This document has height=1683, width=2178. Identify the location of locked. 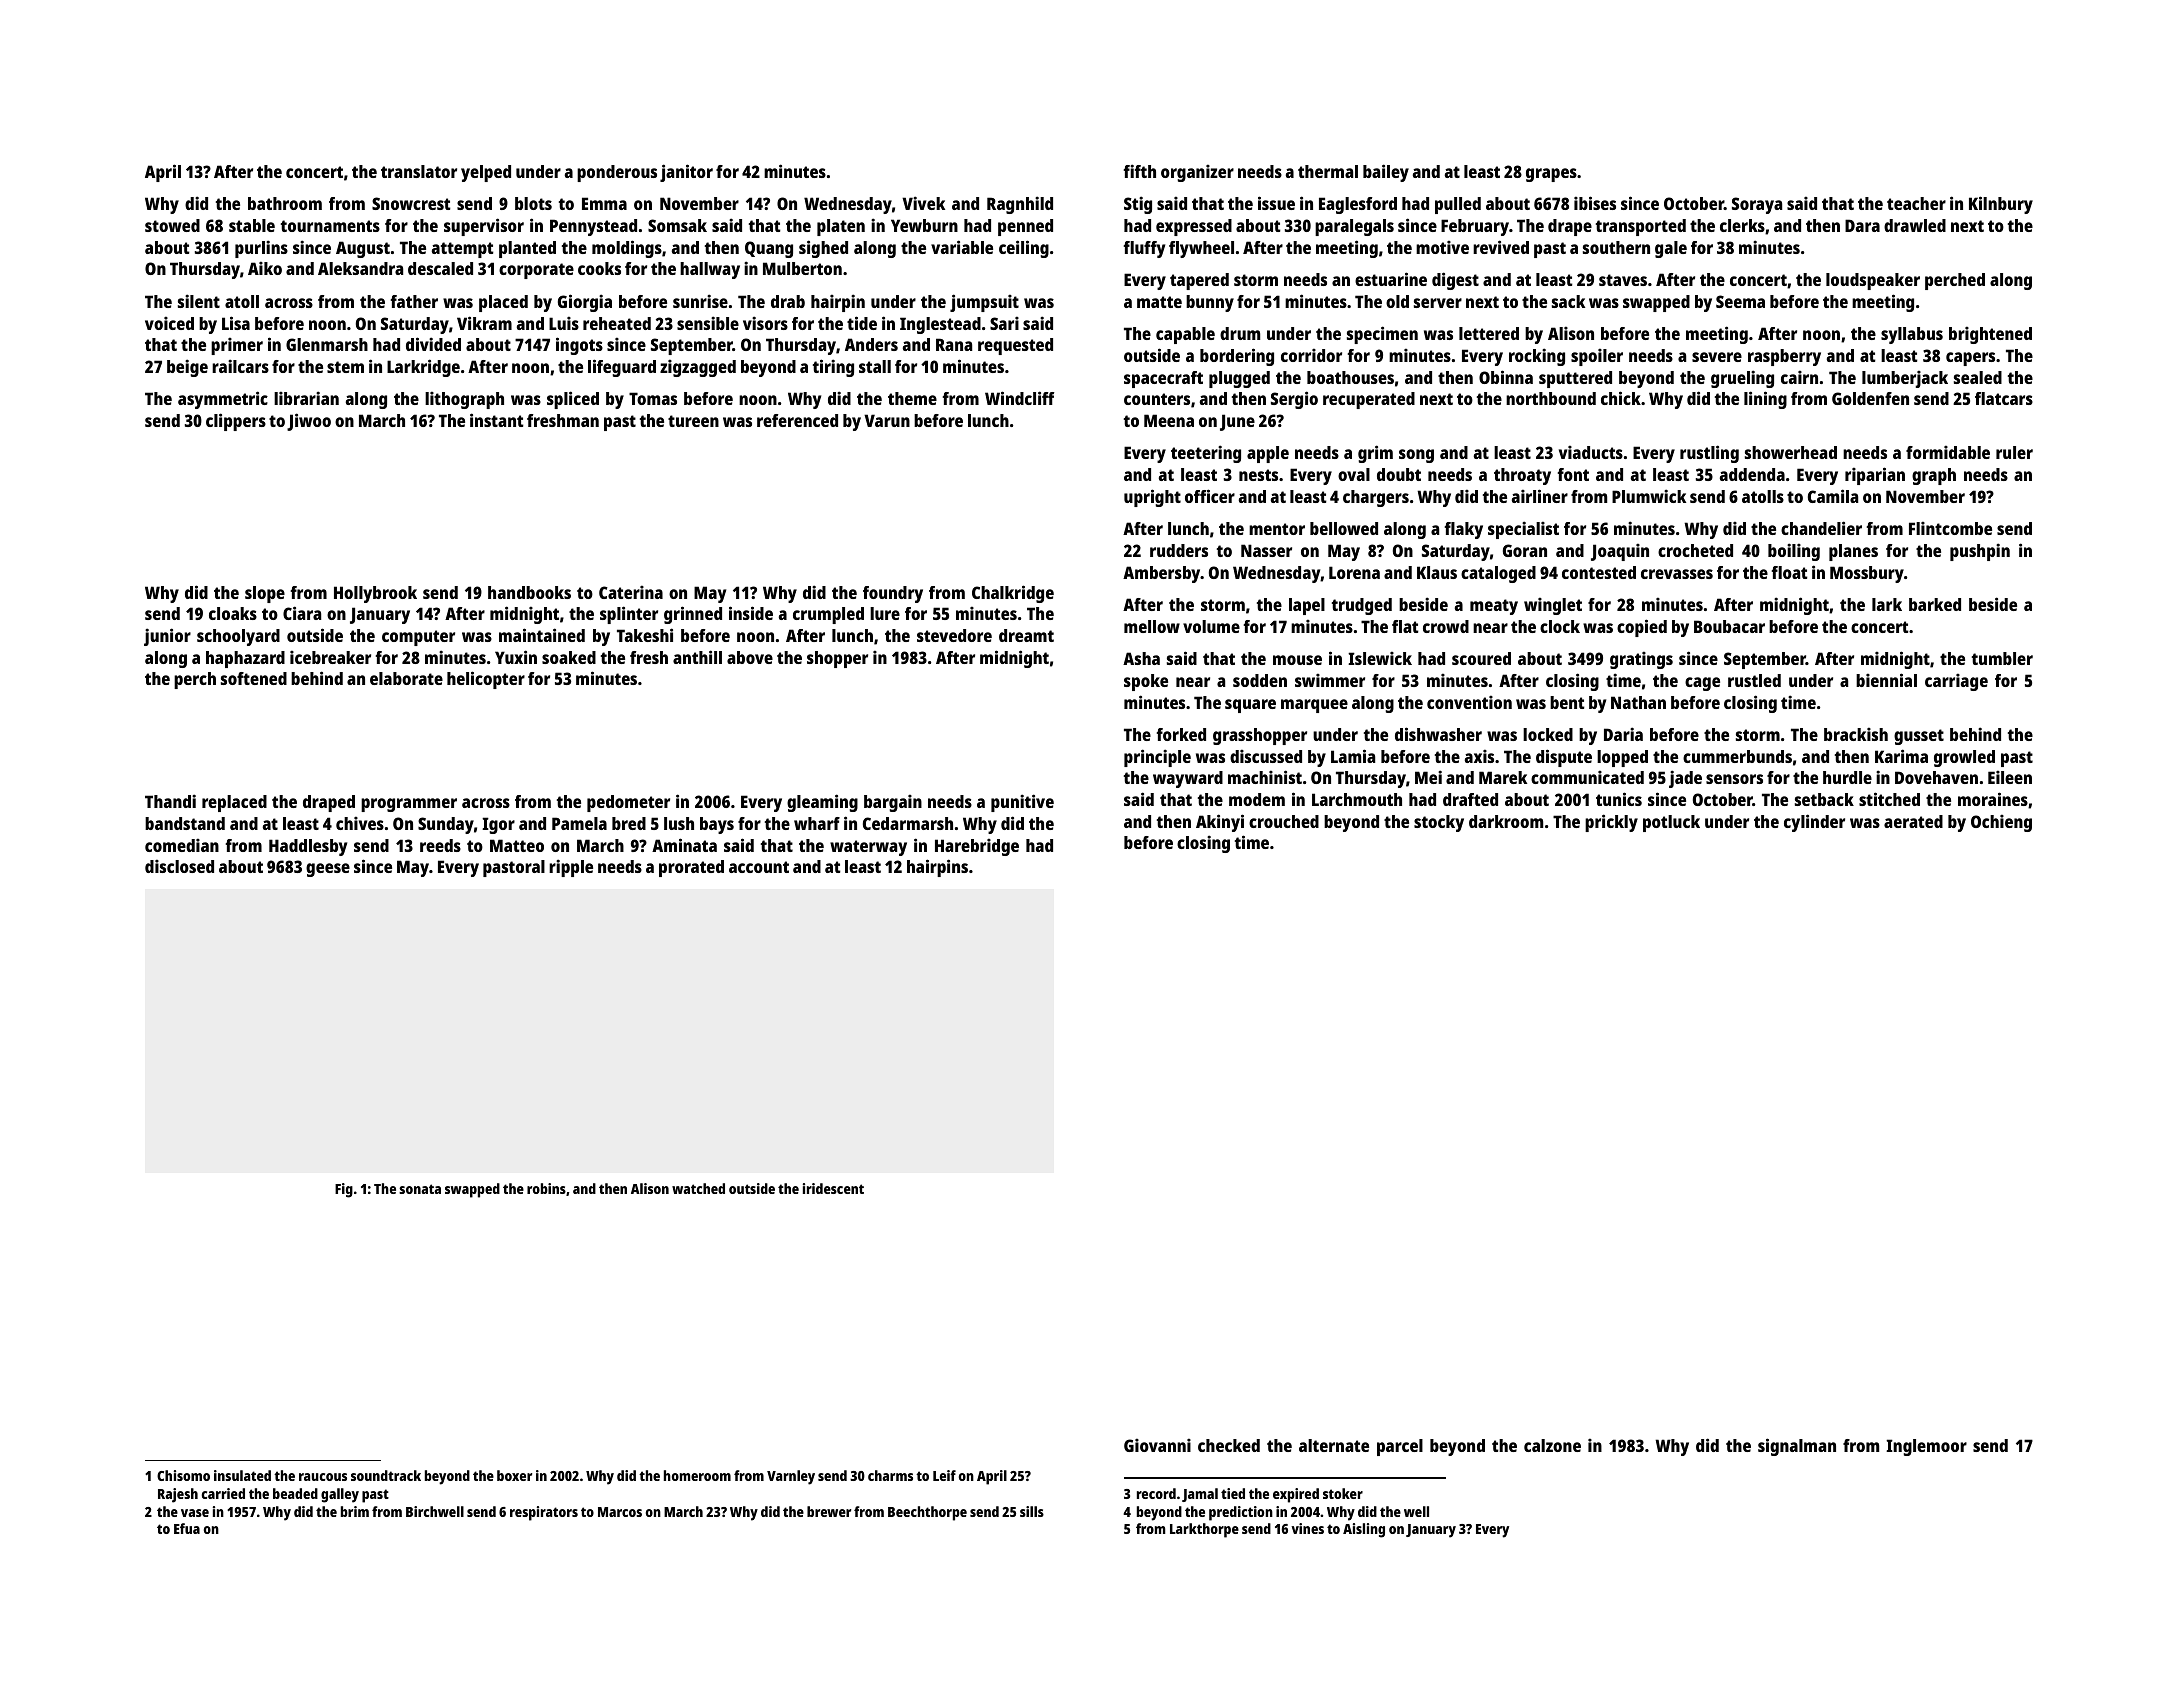
(1548, 734).
